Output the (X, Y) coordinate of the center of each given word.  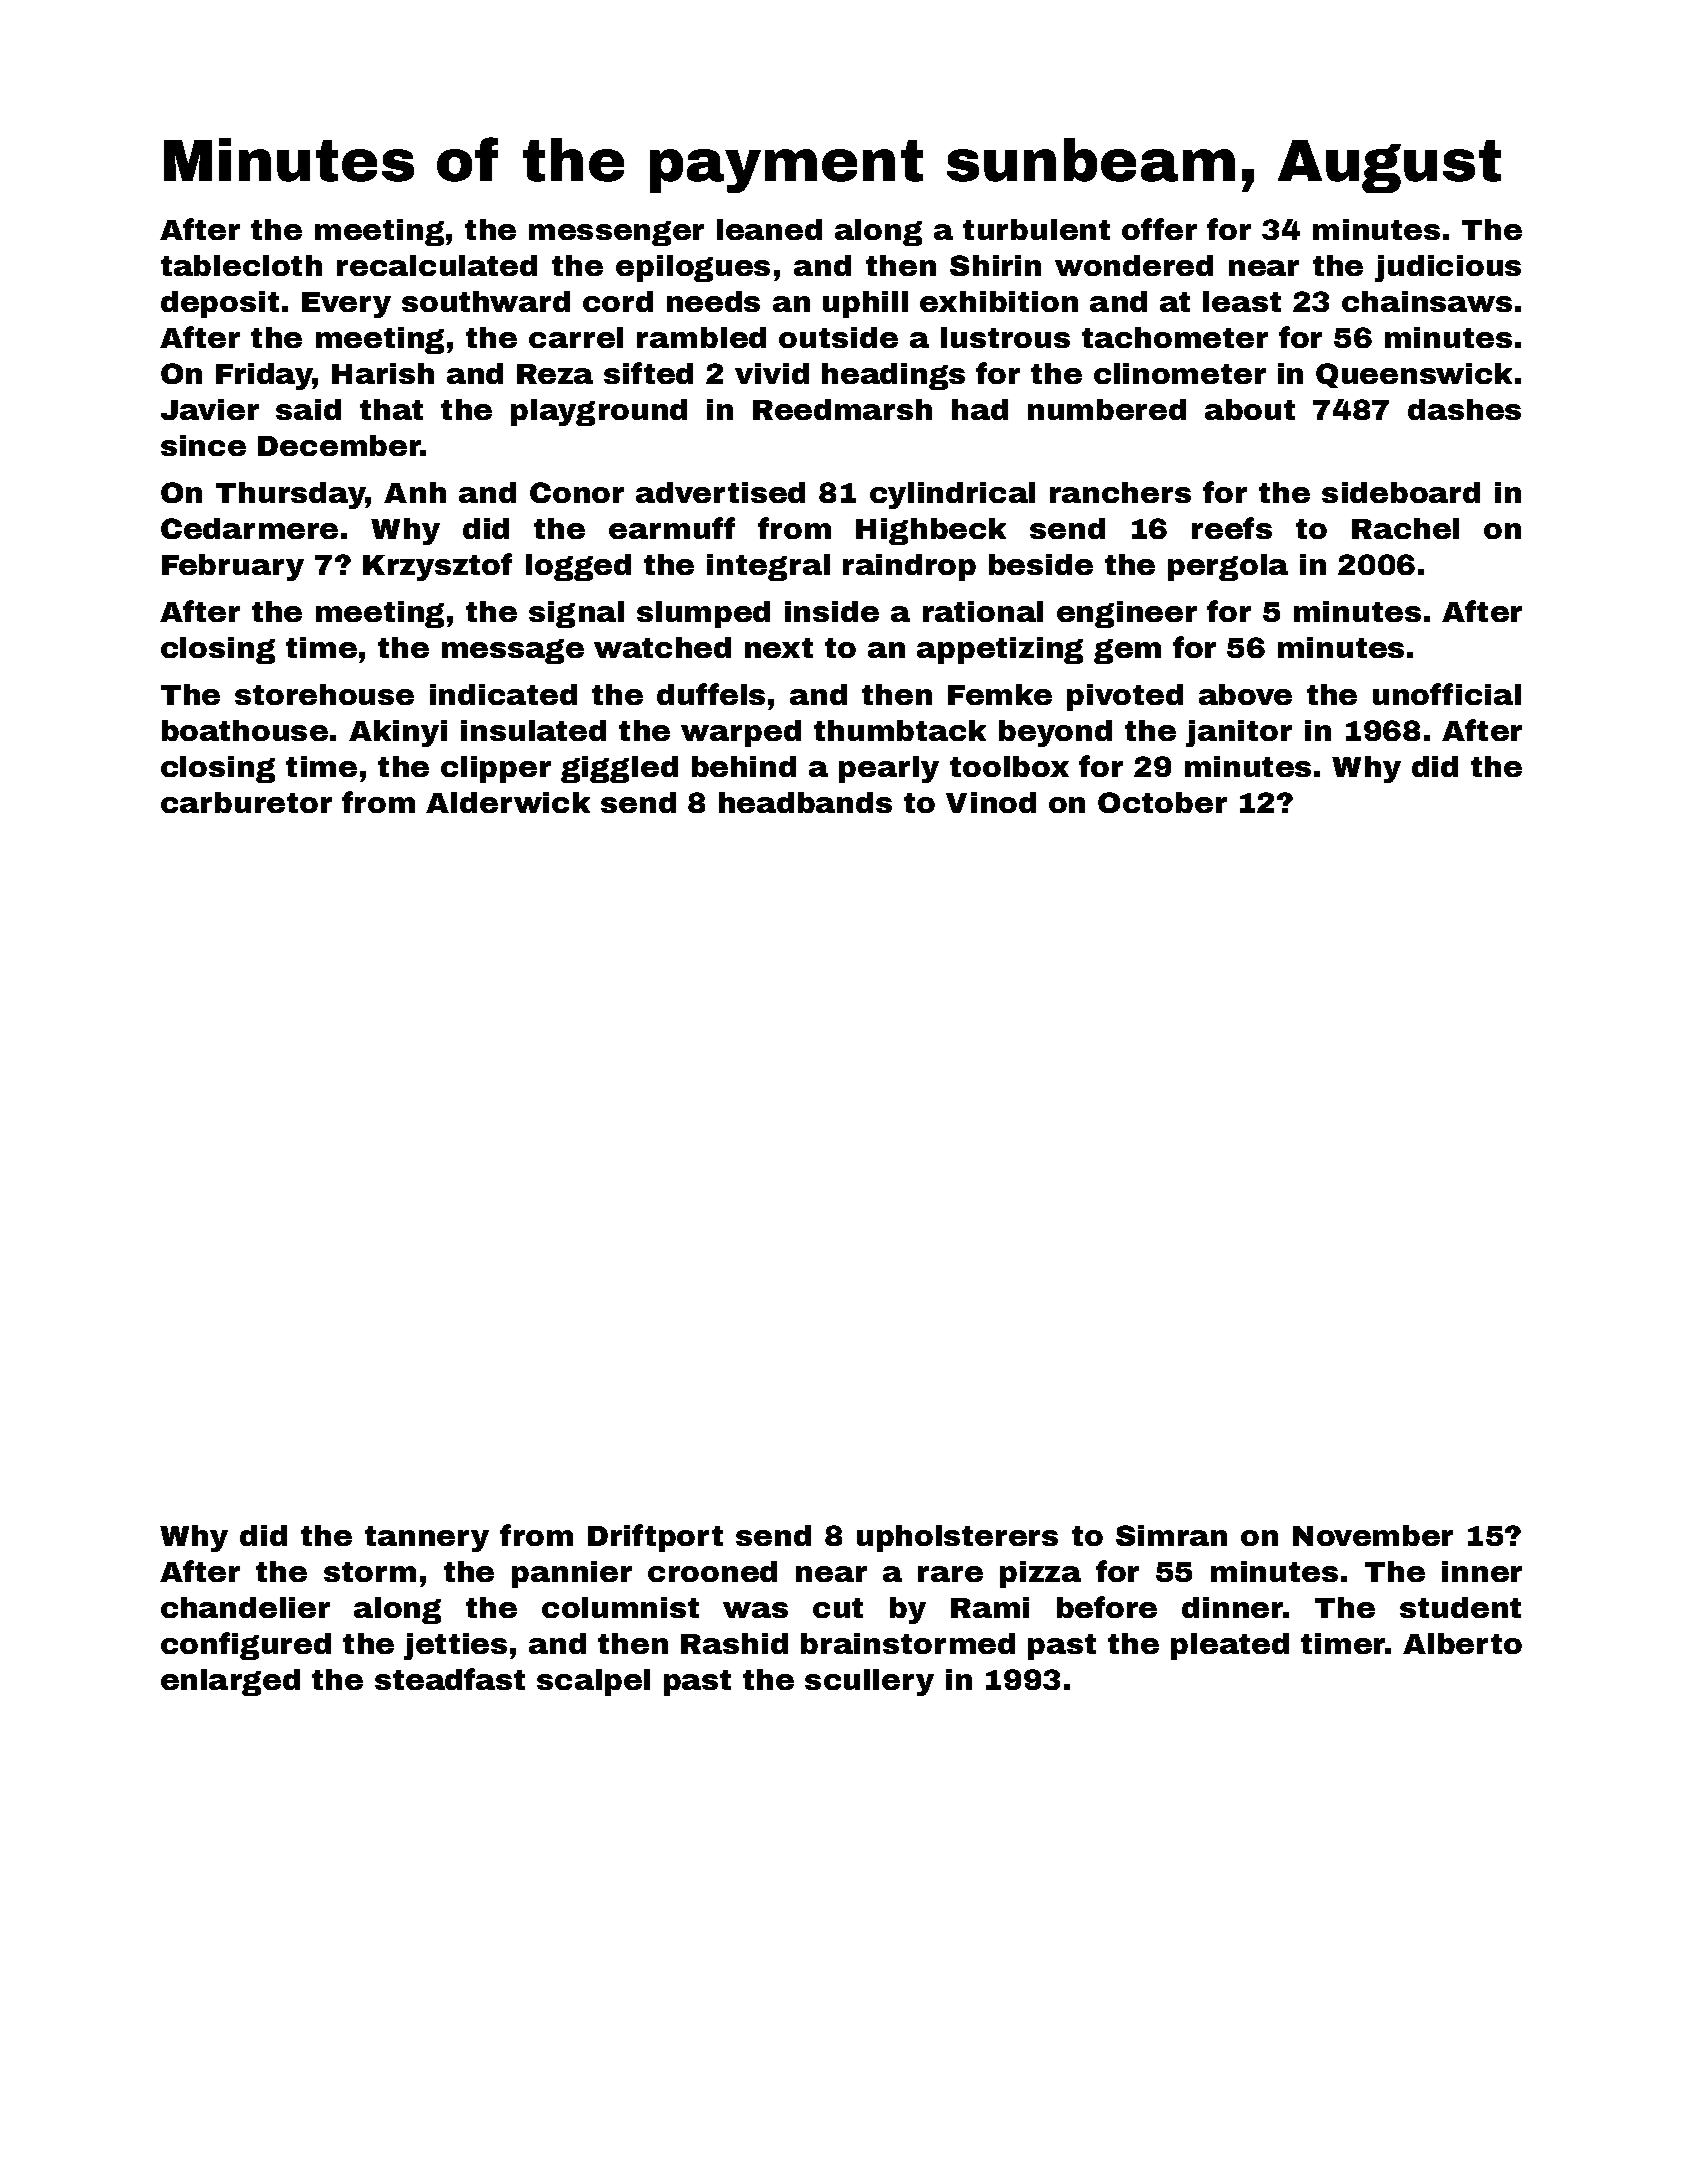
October (1162, 802)
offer (1159, 229)
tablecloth (241, 265)
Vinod (991, 802)
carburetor (246, 802)
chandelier (245, 1607)
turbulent (1036, 229)
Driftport (655, 1538)
